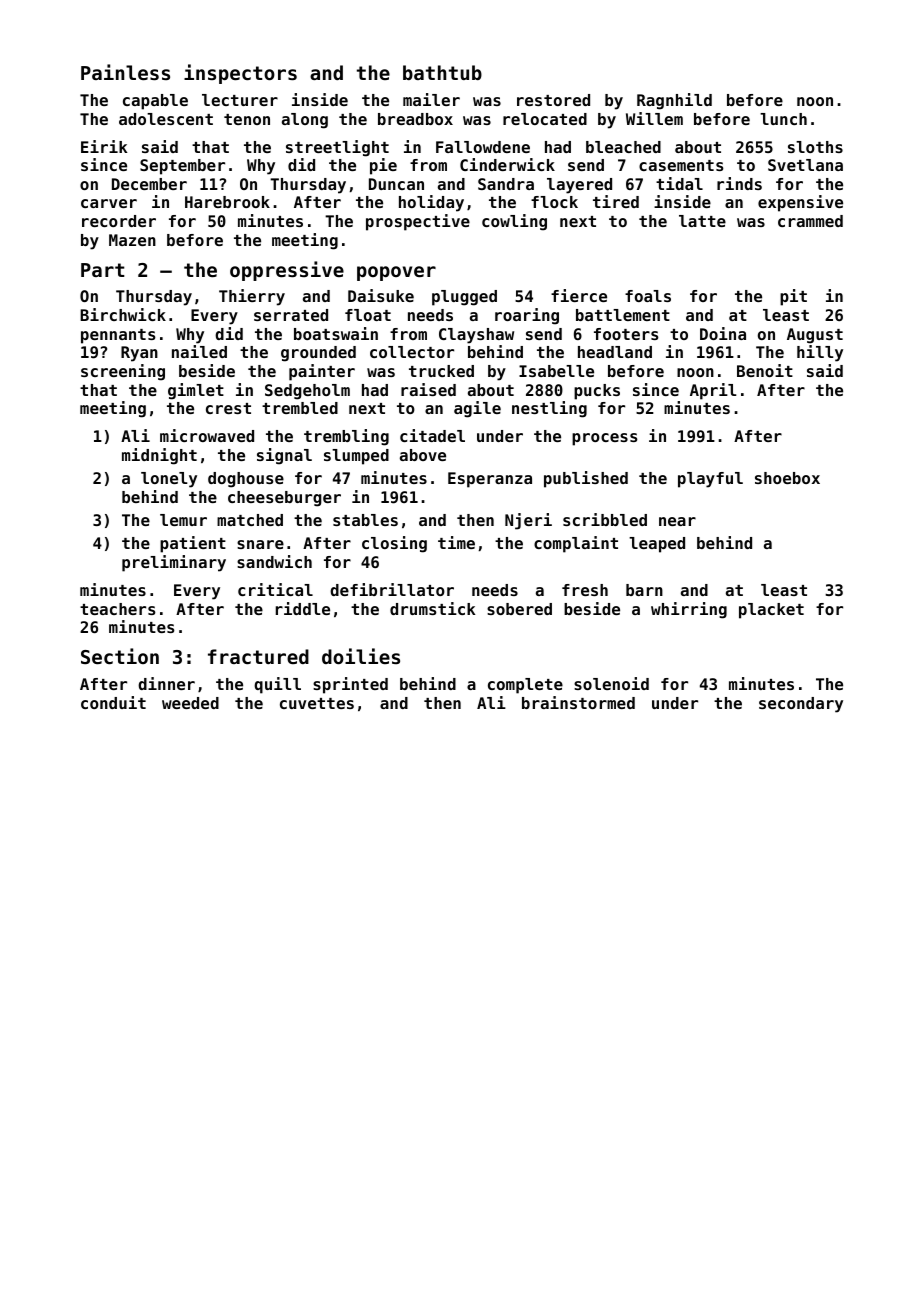  I want to click on April, so click(713, 391).
